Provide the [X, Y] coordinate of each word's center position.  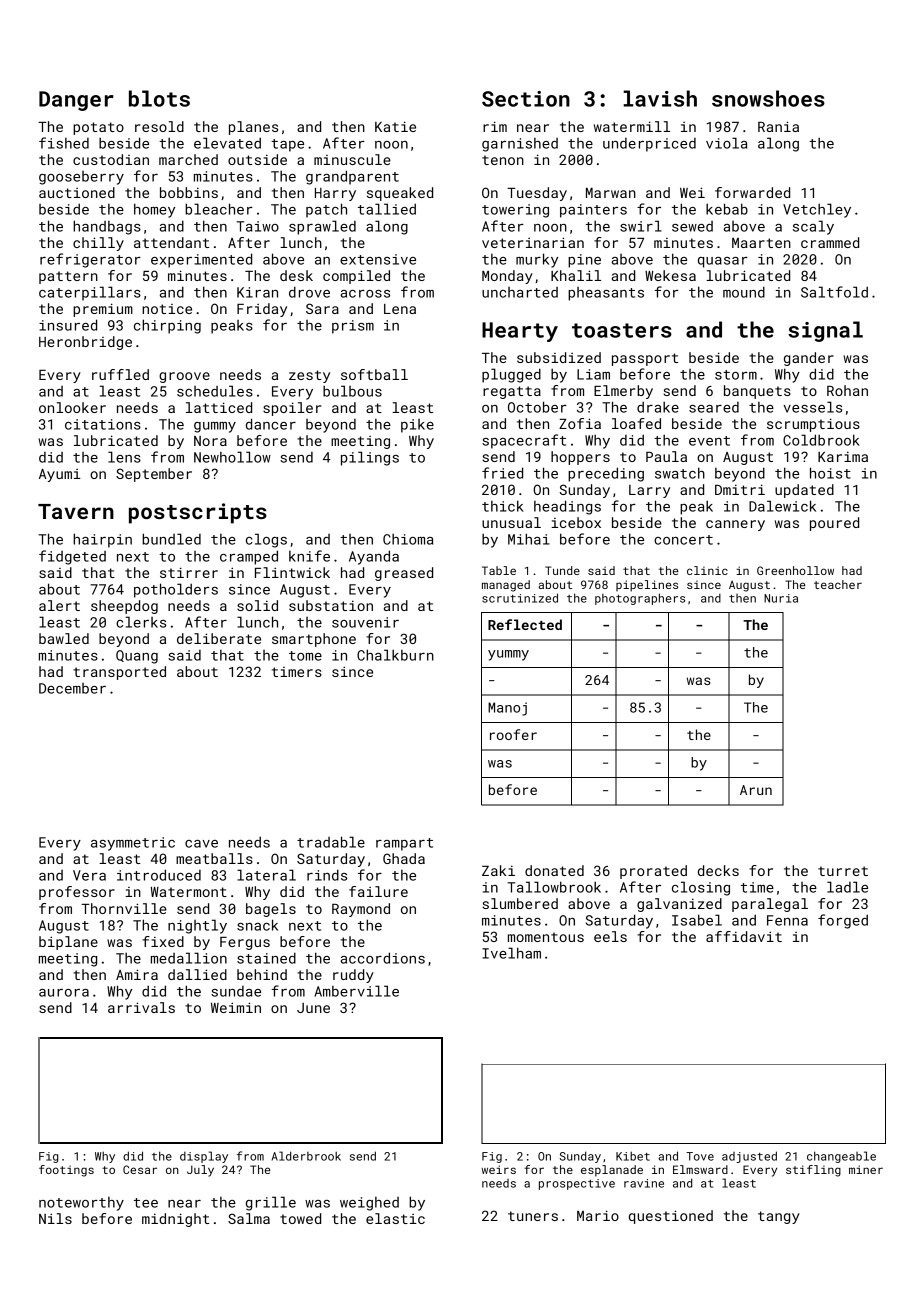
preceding [606, 474]
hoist [830, 473]
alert [59, 605]
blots [159, 98]
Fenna [787, 920]
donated [554, 870]
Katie [395, 126]
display [204, 1157]
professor [77, 893]
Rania [778, 126]
